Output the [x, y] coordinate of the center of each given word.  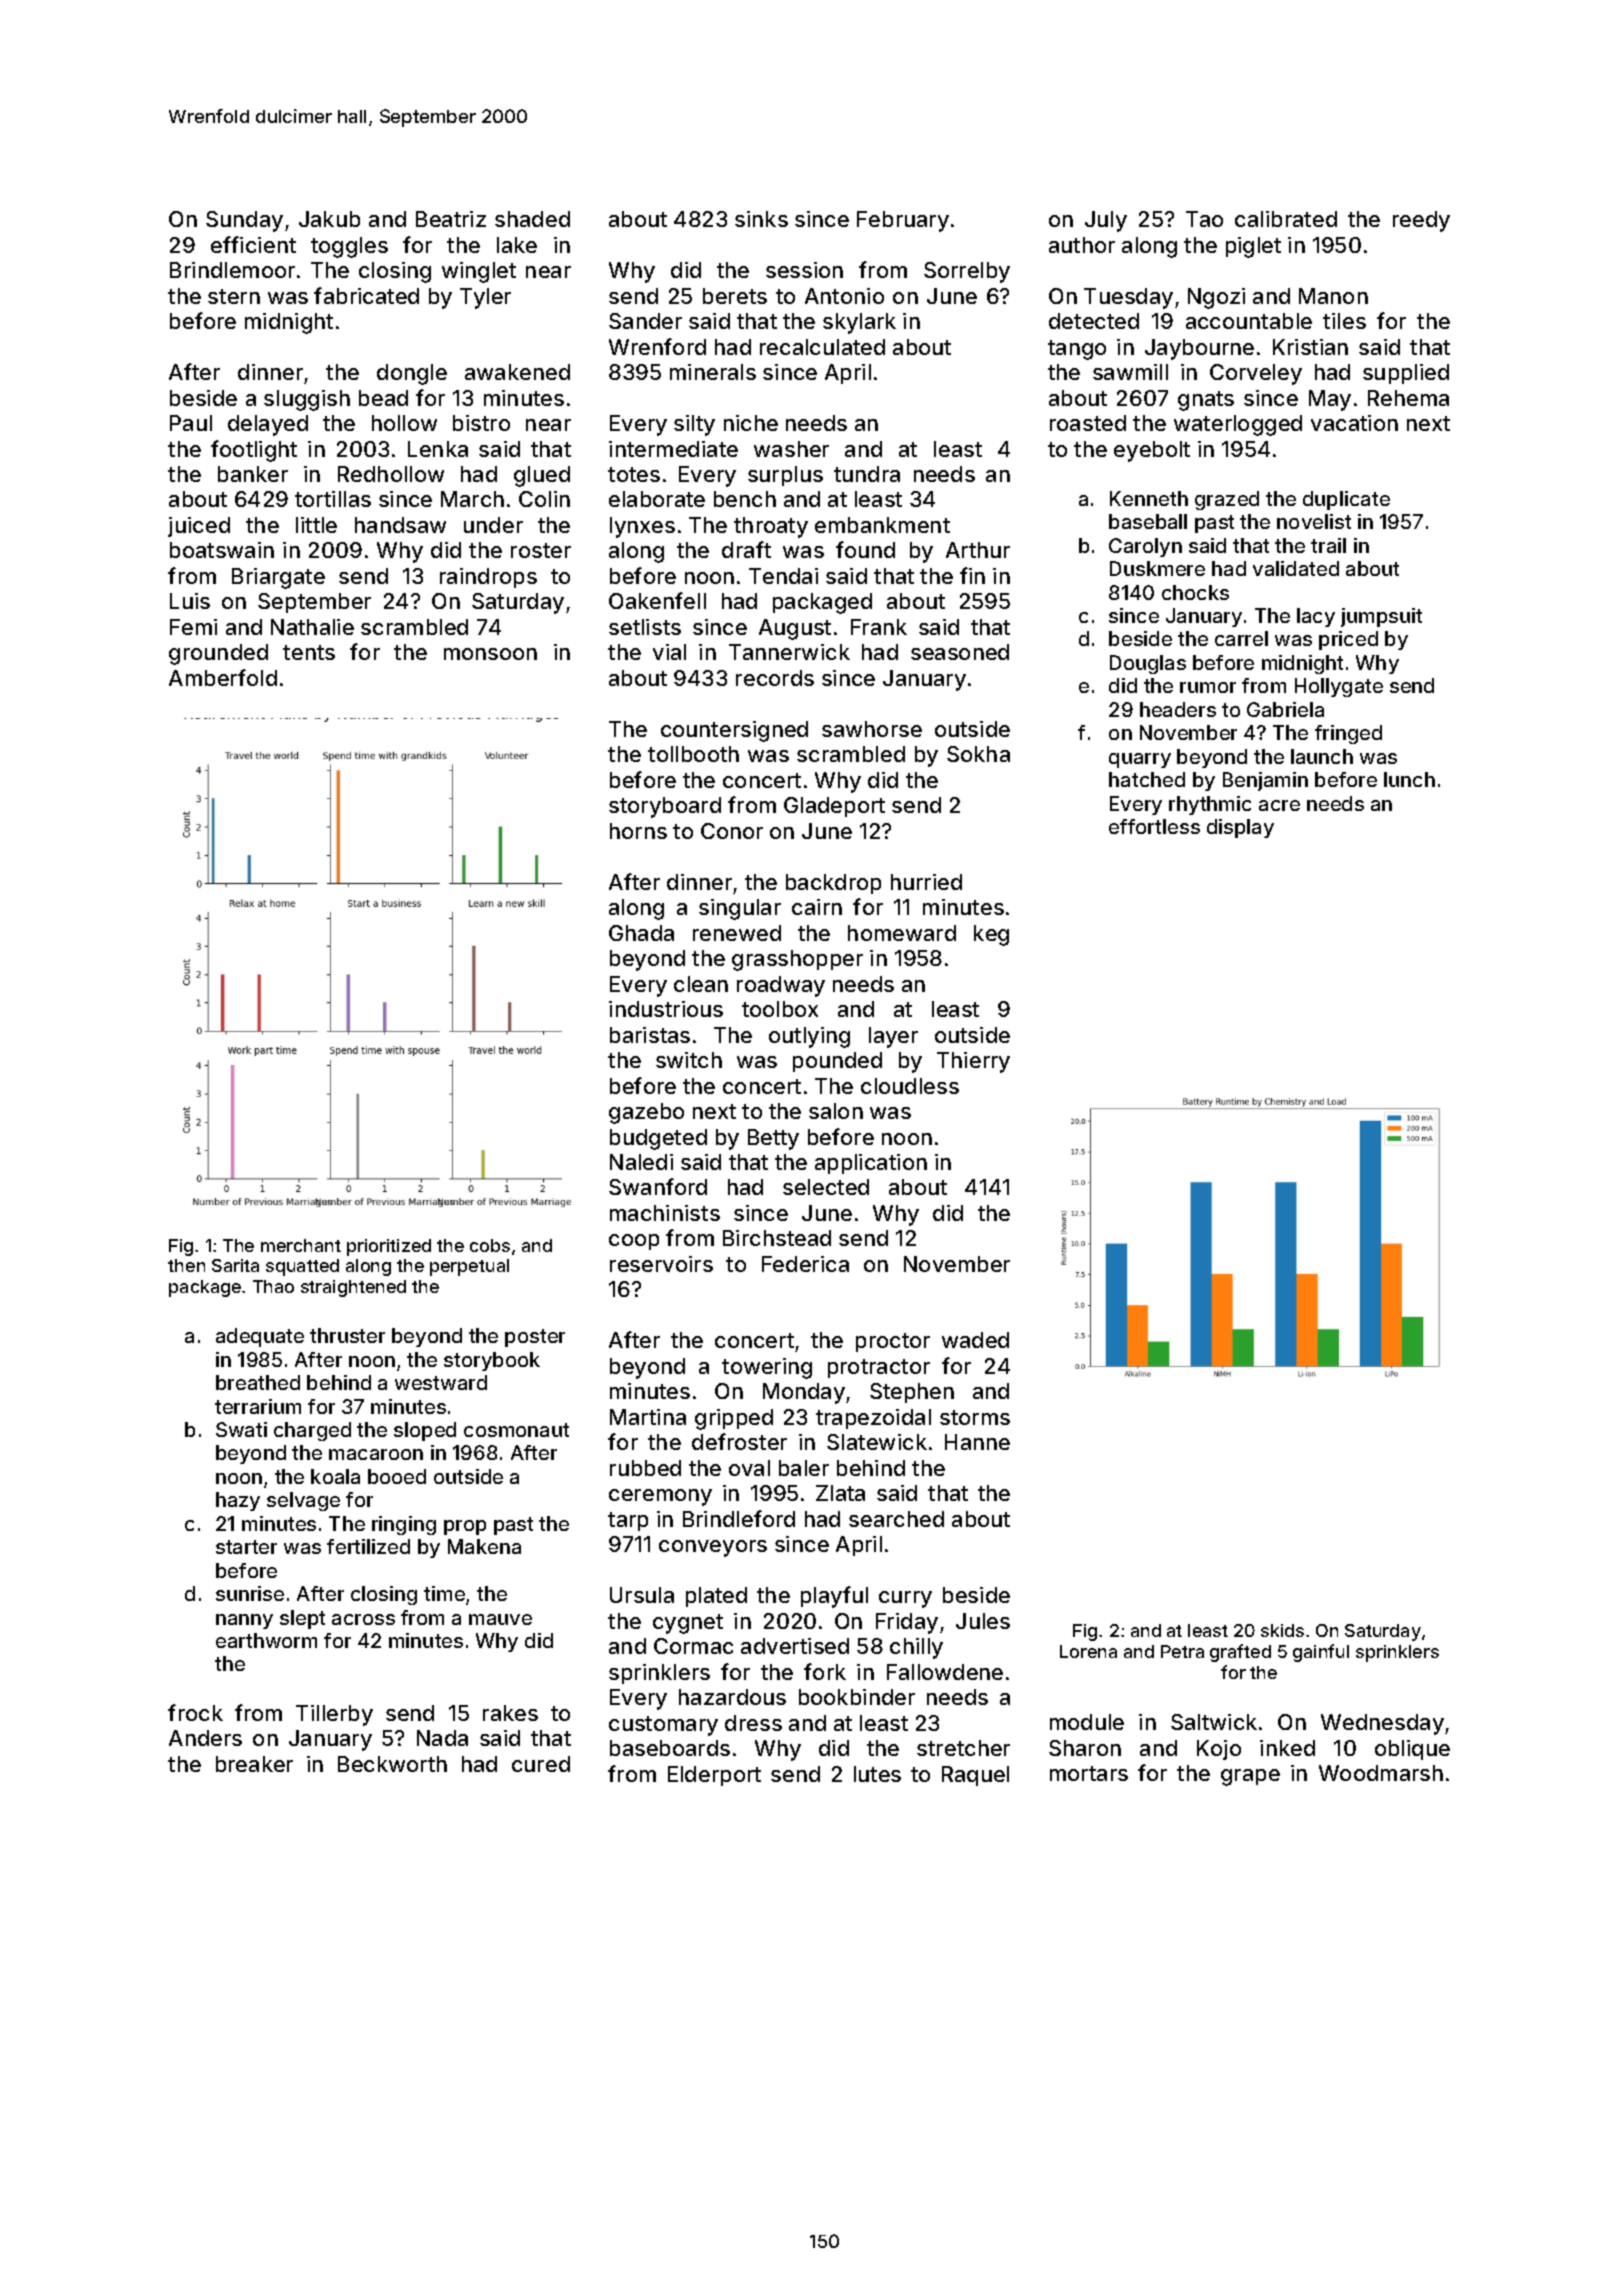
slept [302, 1619]
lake [517, 245]
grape [1250, 1777]
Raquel [975, 1776]
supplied [1406, 374]
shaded [532, 219]
